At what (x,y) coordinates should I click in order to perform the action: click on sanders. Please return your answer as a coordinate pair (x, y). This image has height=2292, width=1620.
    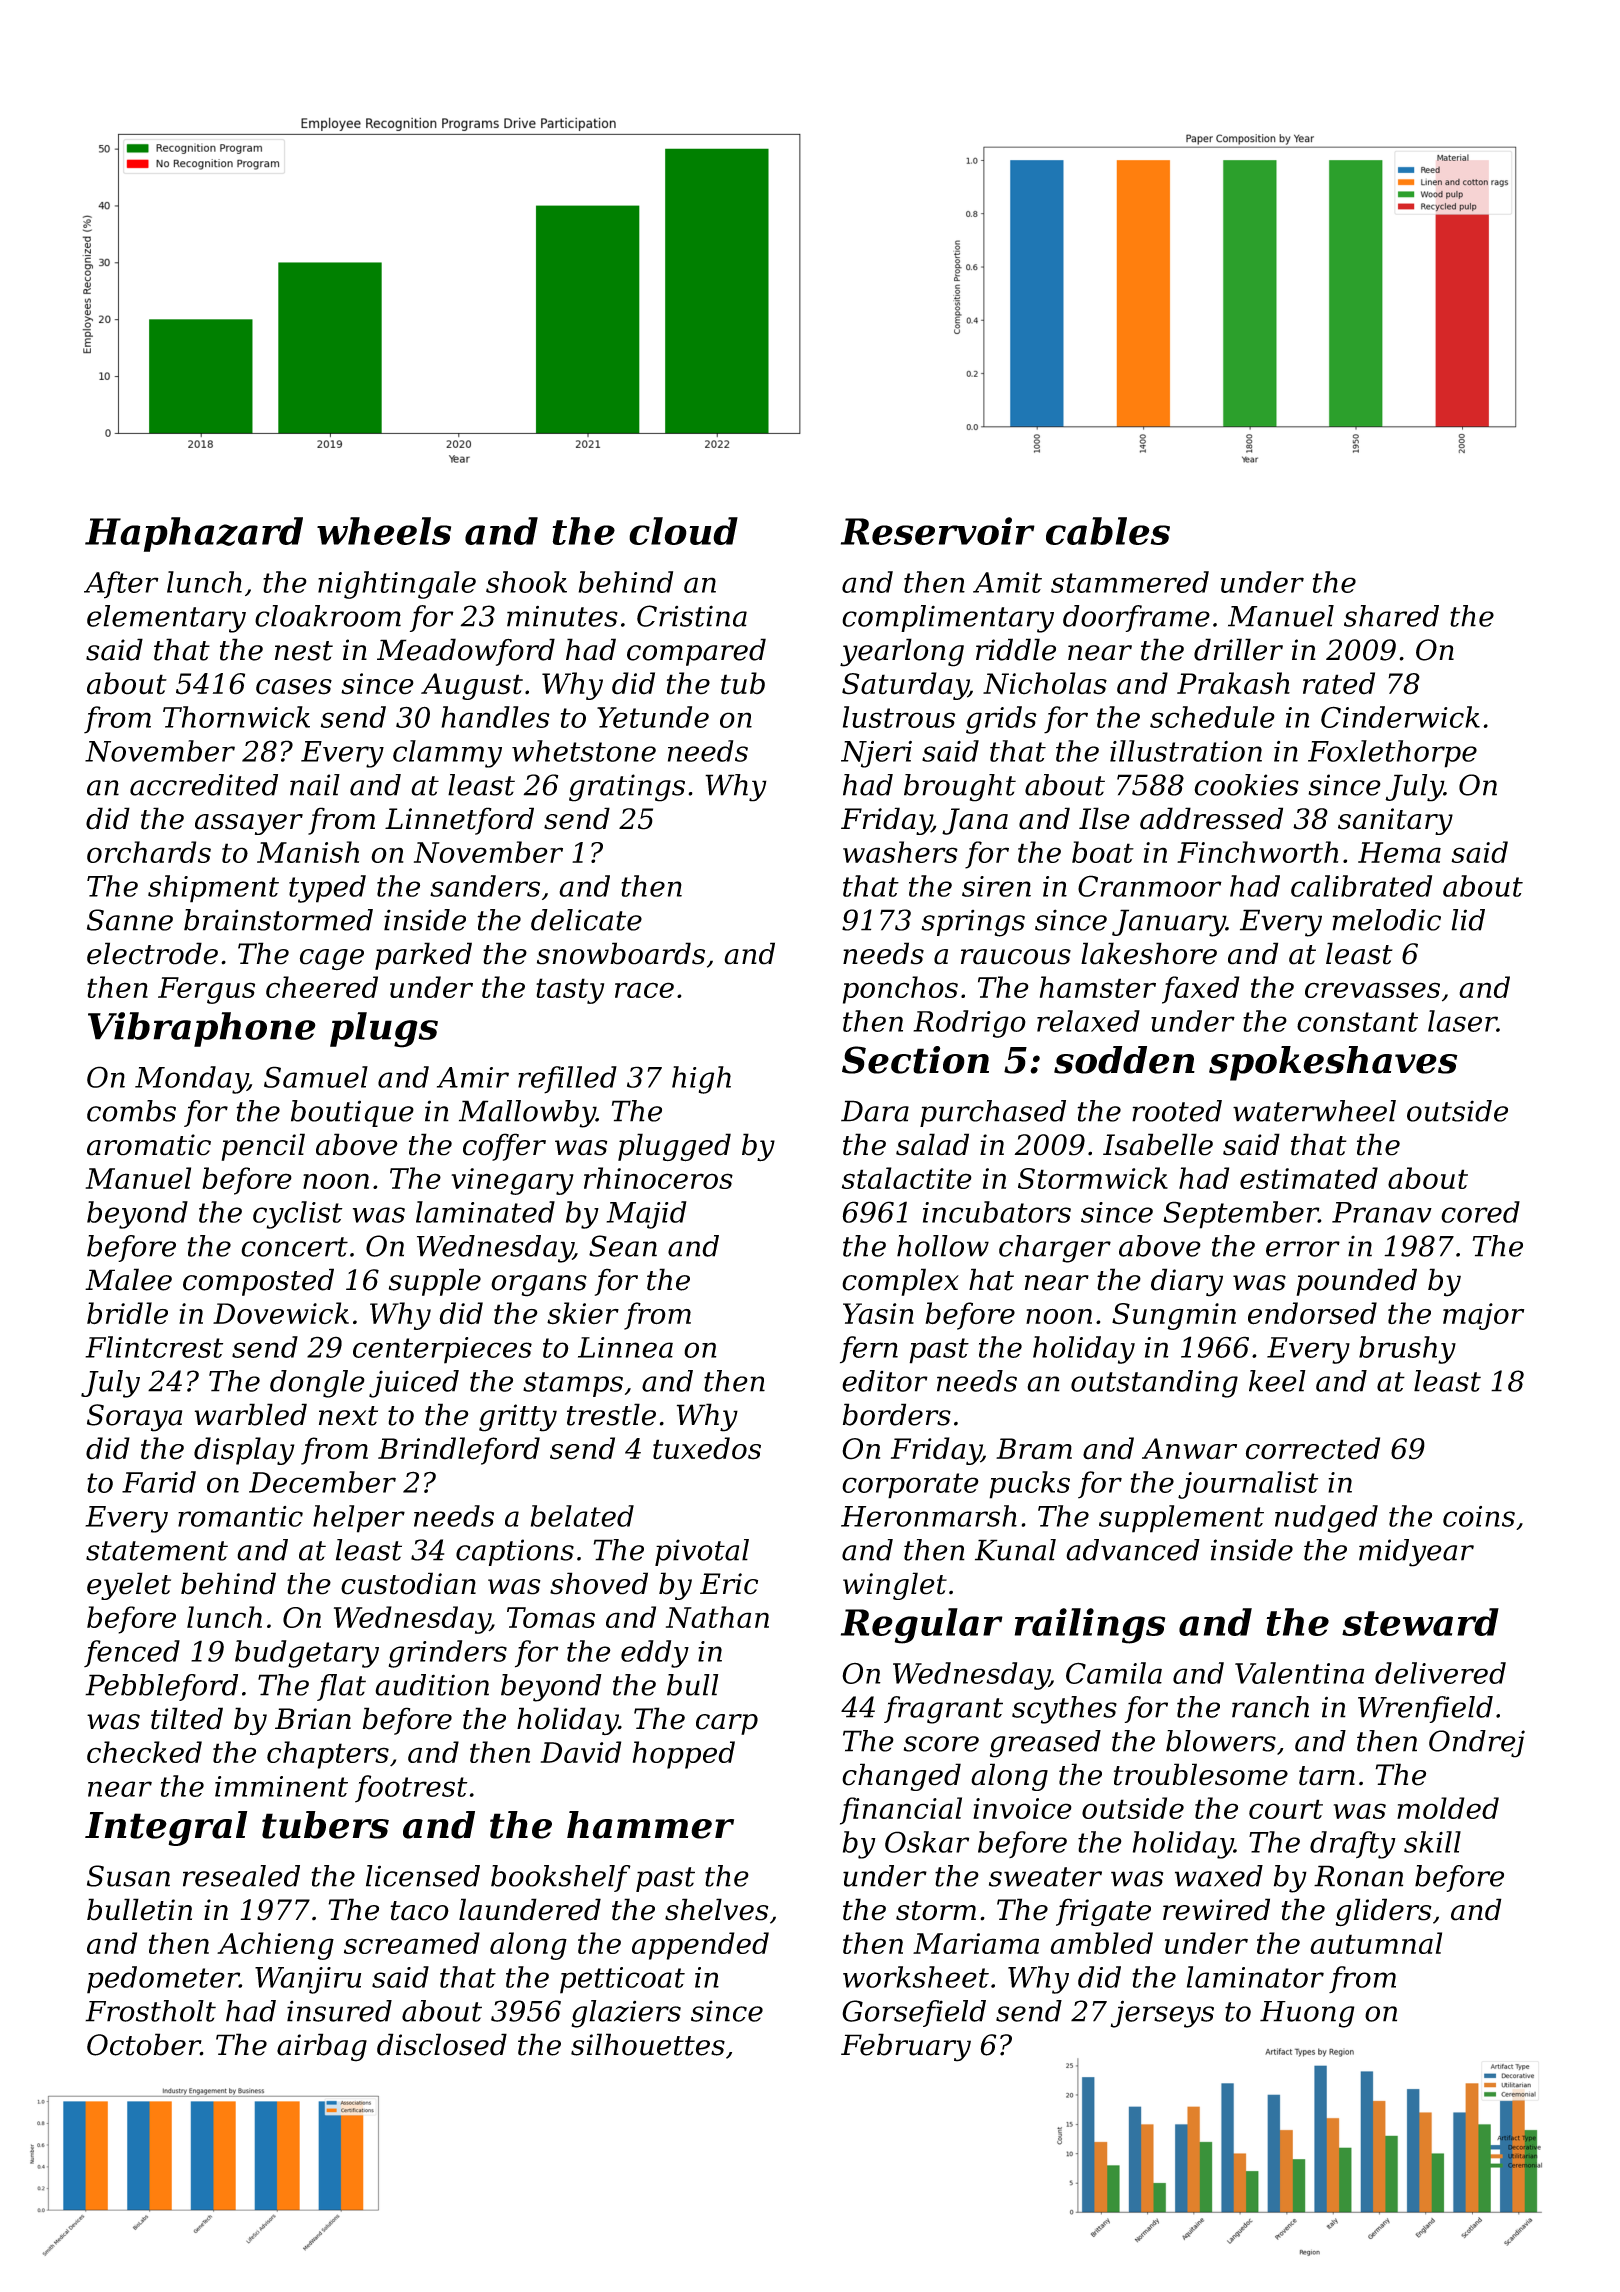
    Looking at the image, I should click on (485, 886).
